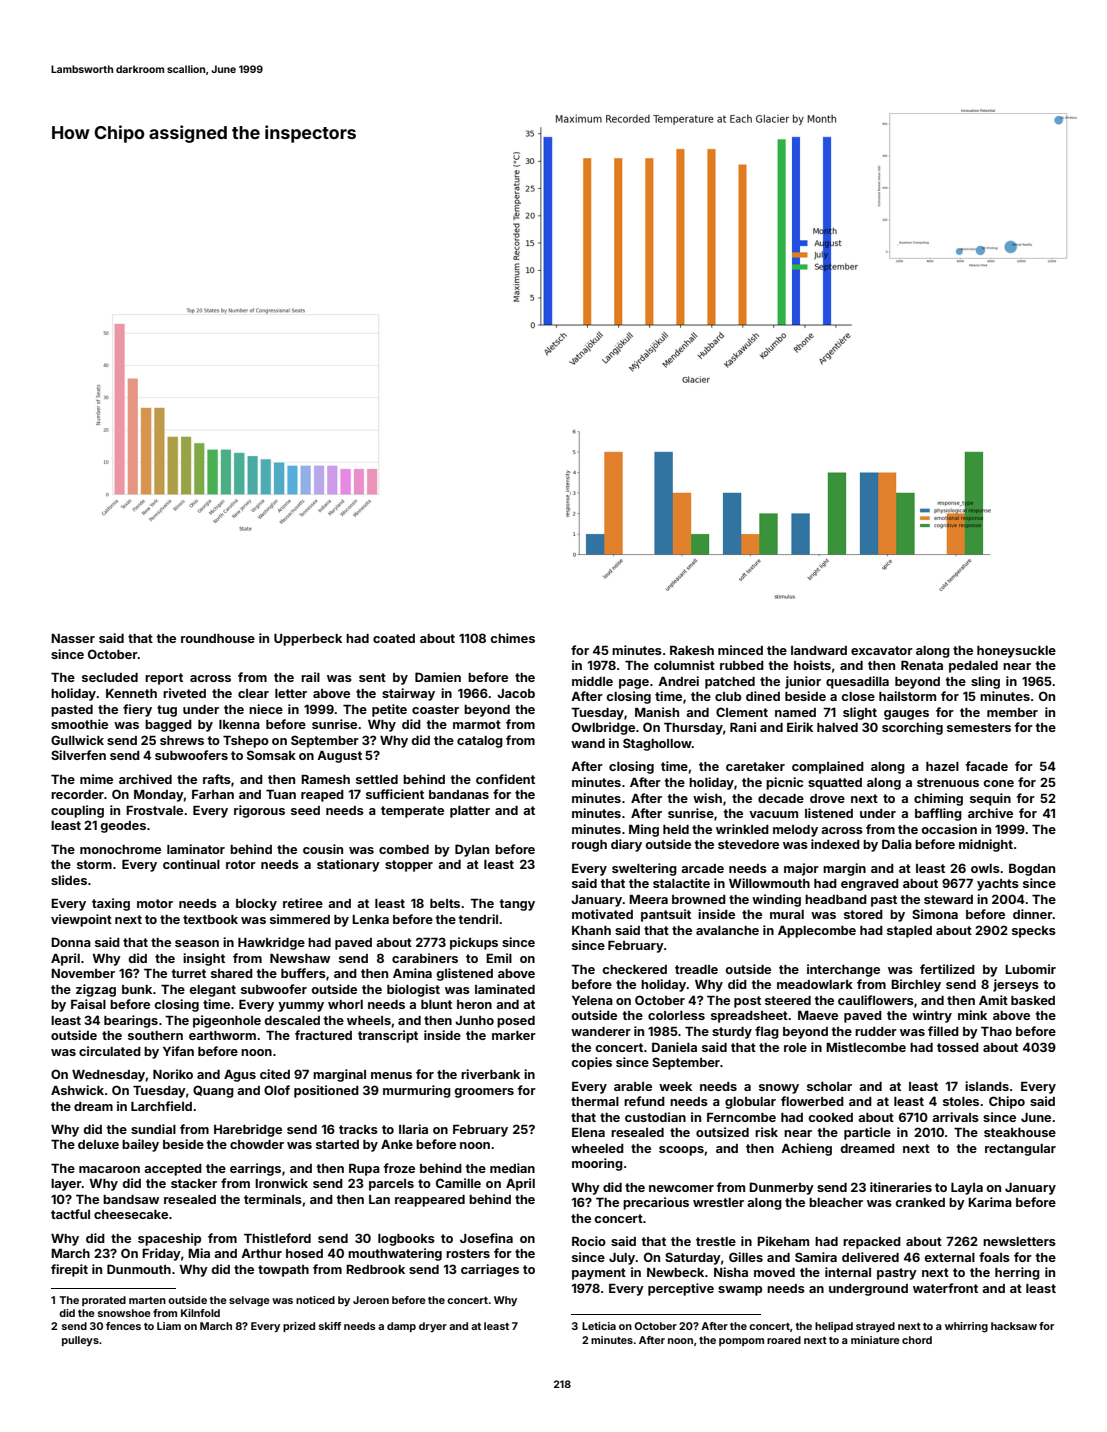 The image size is (1107, 1432). I want to click on prized, so click(299, 1327).
